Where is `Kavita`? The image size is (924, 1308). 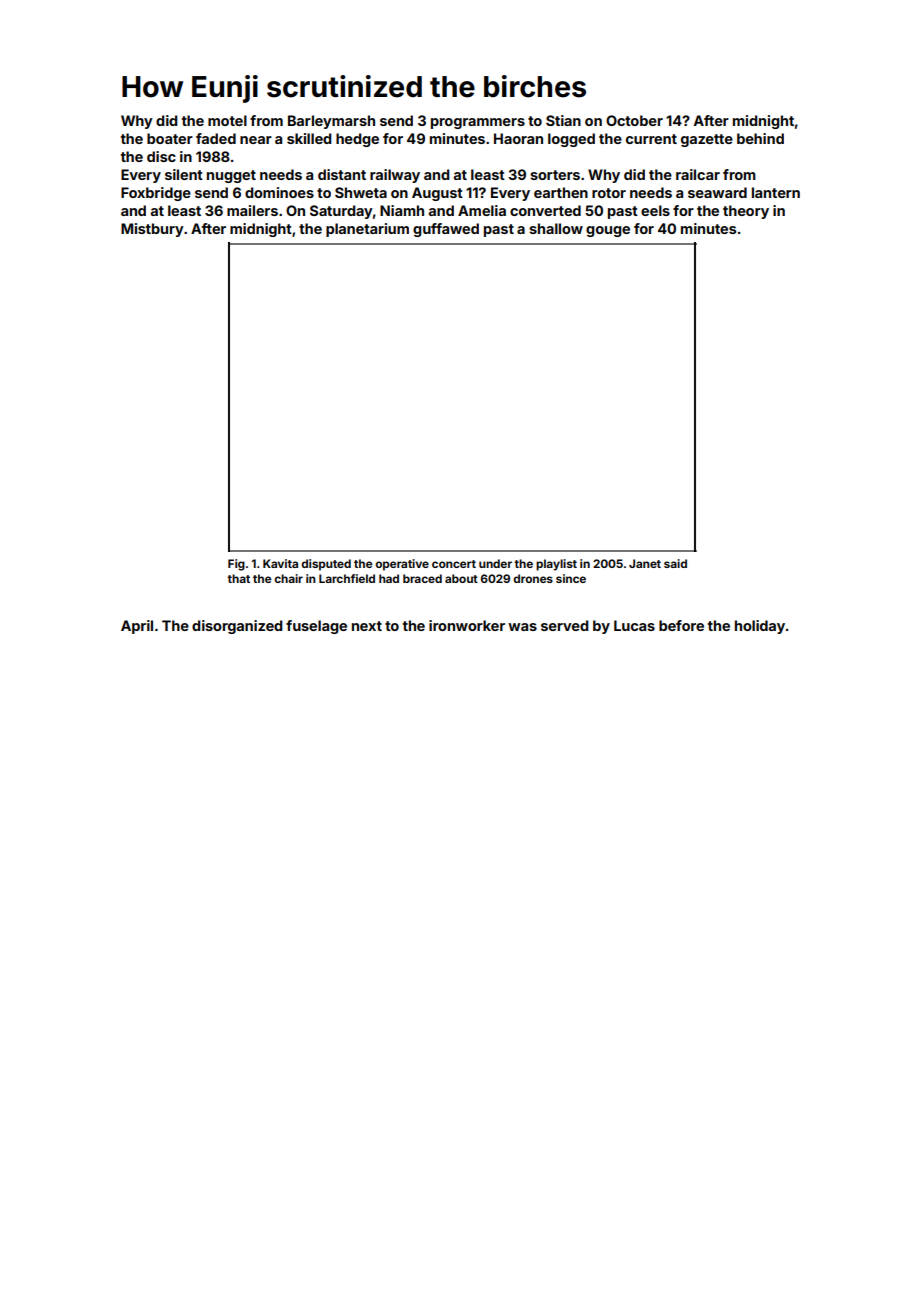
Kavita is located at coordinates (280, 563).
